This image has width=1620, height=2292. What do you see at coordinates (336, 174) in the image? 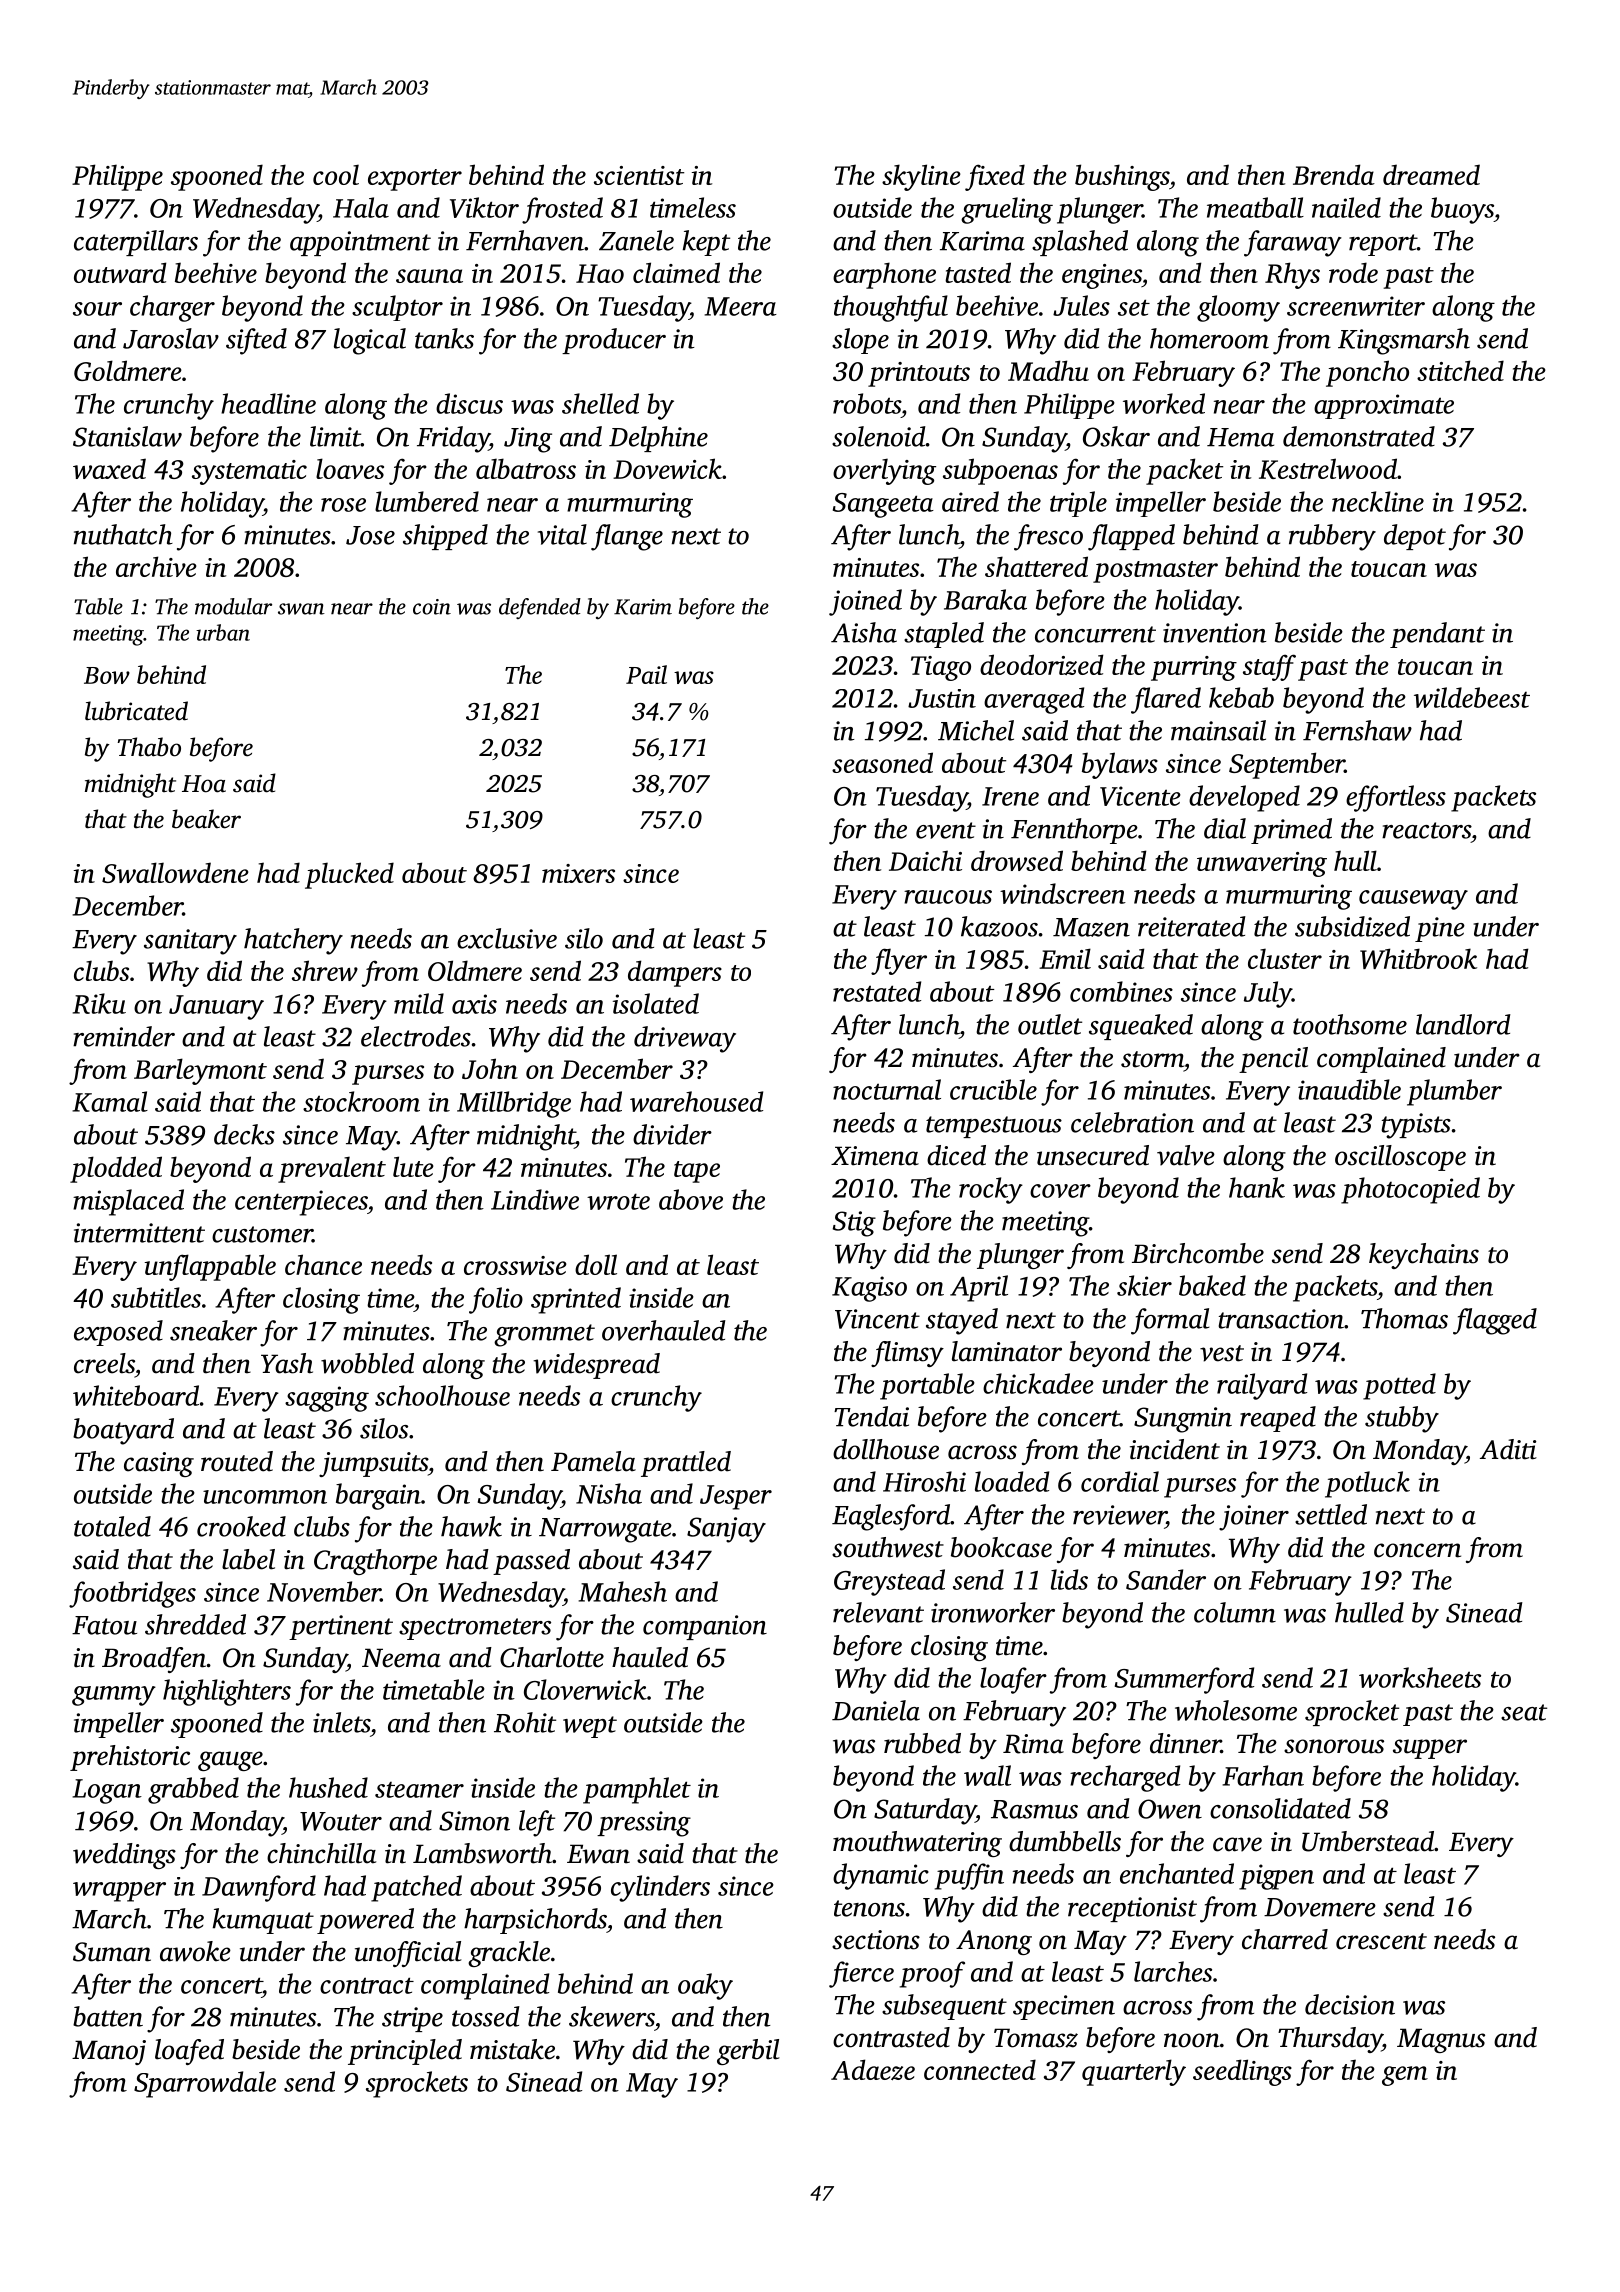
I see `cool` at bounding box center [336, 174].
